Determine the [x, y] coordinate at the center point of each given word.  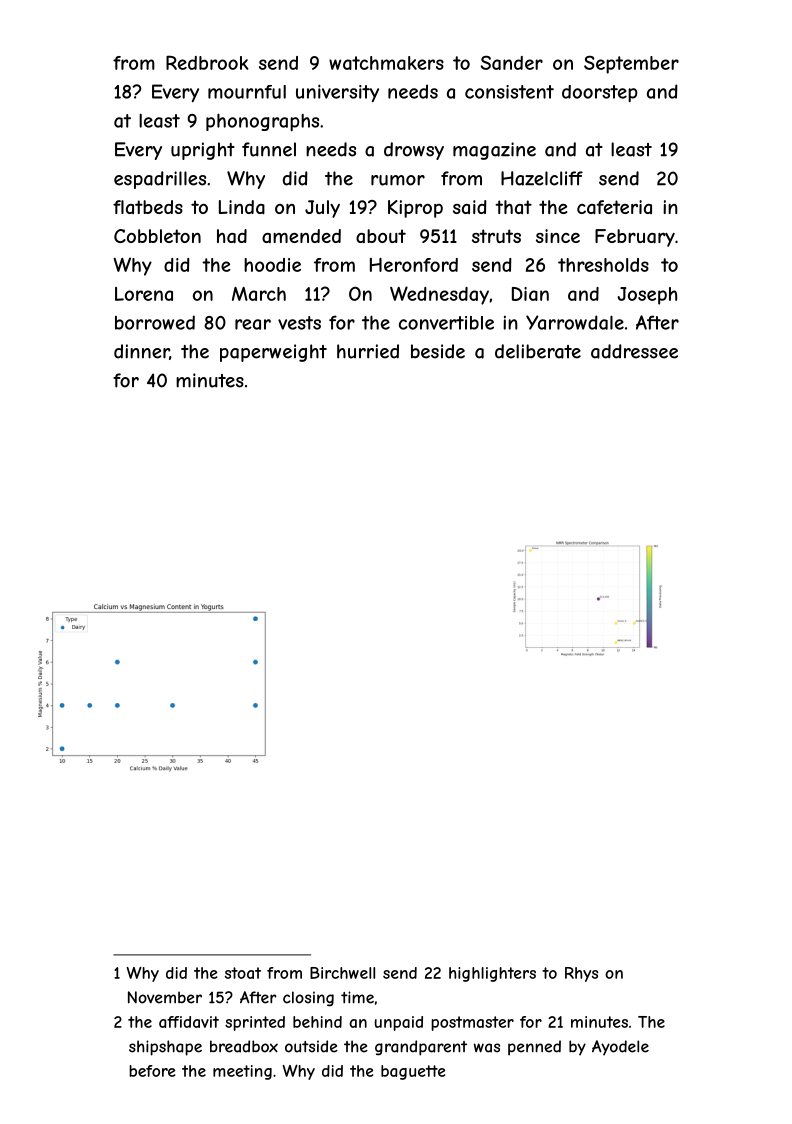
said [470, 207]
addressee [634, 351]
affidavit [189, 1022]
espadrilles [160, 180]
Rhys [581, 974]
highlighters [492, 974]
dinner [142, 352]
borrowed [155, 322]
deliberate [538, 351]
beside [438, 351]
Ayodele [620, 1048]
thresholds [603, 265]
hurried [368, 351]
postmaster [472, 1023]
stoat [243, 973]
